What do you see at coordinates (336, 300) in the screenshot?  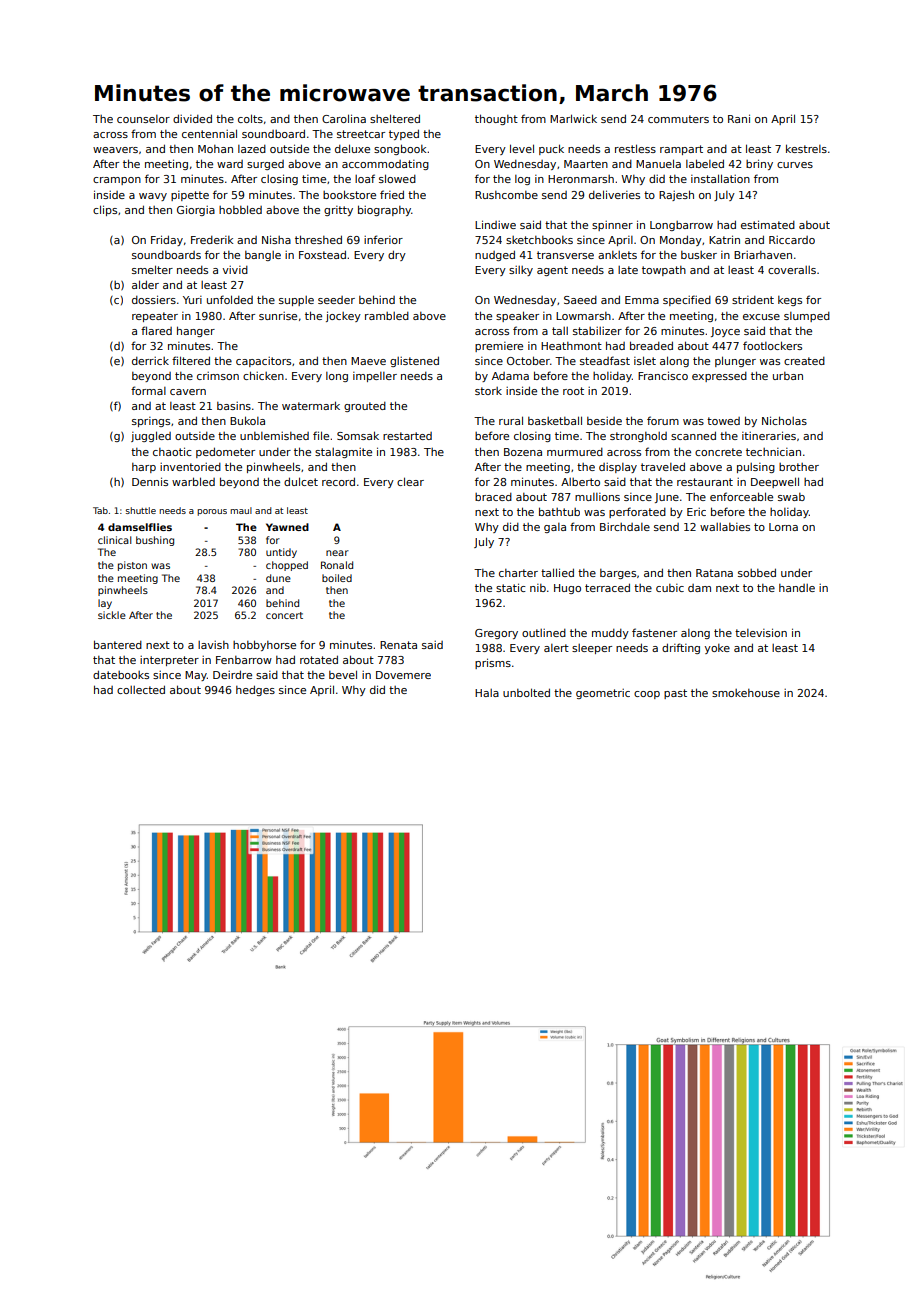 I see `seeder` at bounding box center [336, 300].
